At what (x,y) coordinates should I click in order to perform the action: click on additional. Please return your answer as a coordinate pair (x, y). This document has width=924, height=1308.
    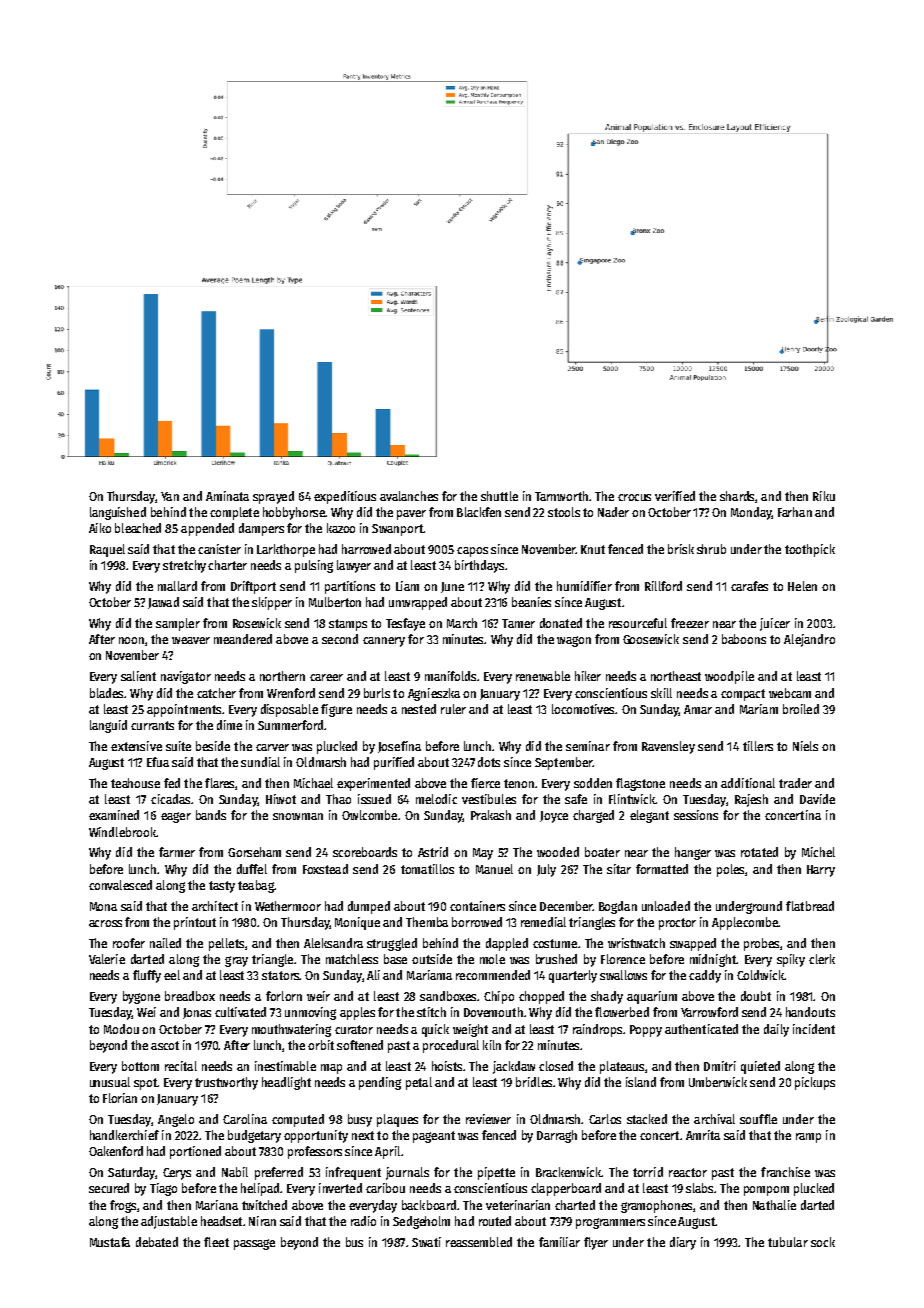
    Looking at the image, I should click on (748, 783).
